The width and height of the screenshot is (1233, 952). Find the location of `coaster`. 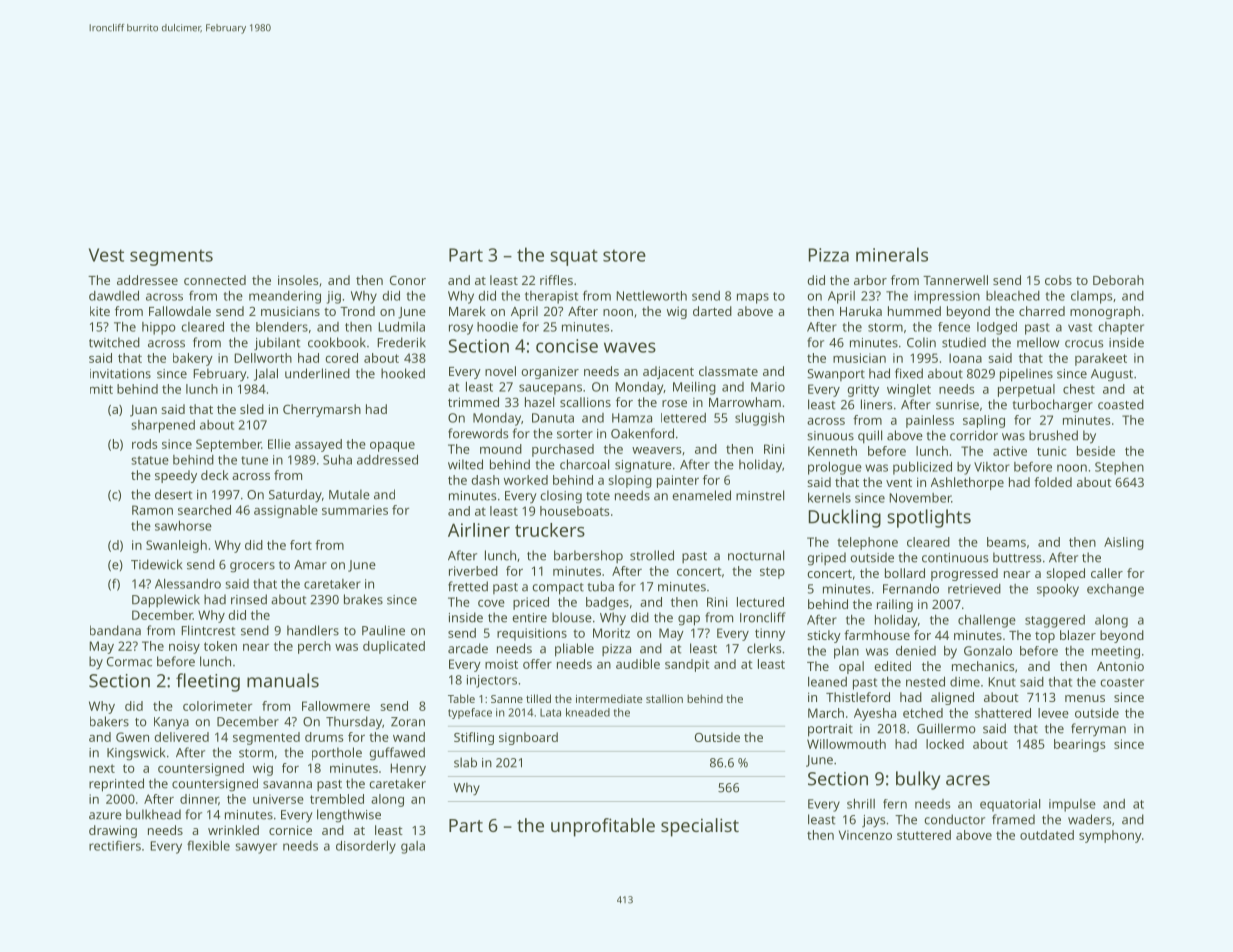

coaster is located at coordinates (1122, 682).
